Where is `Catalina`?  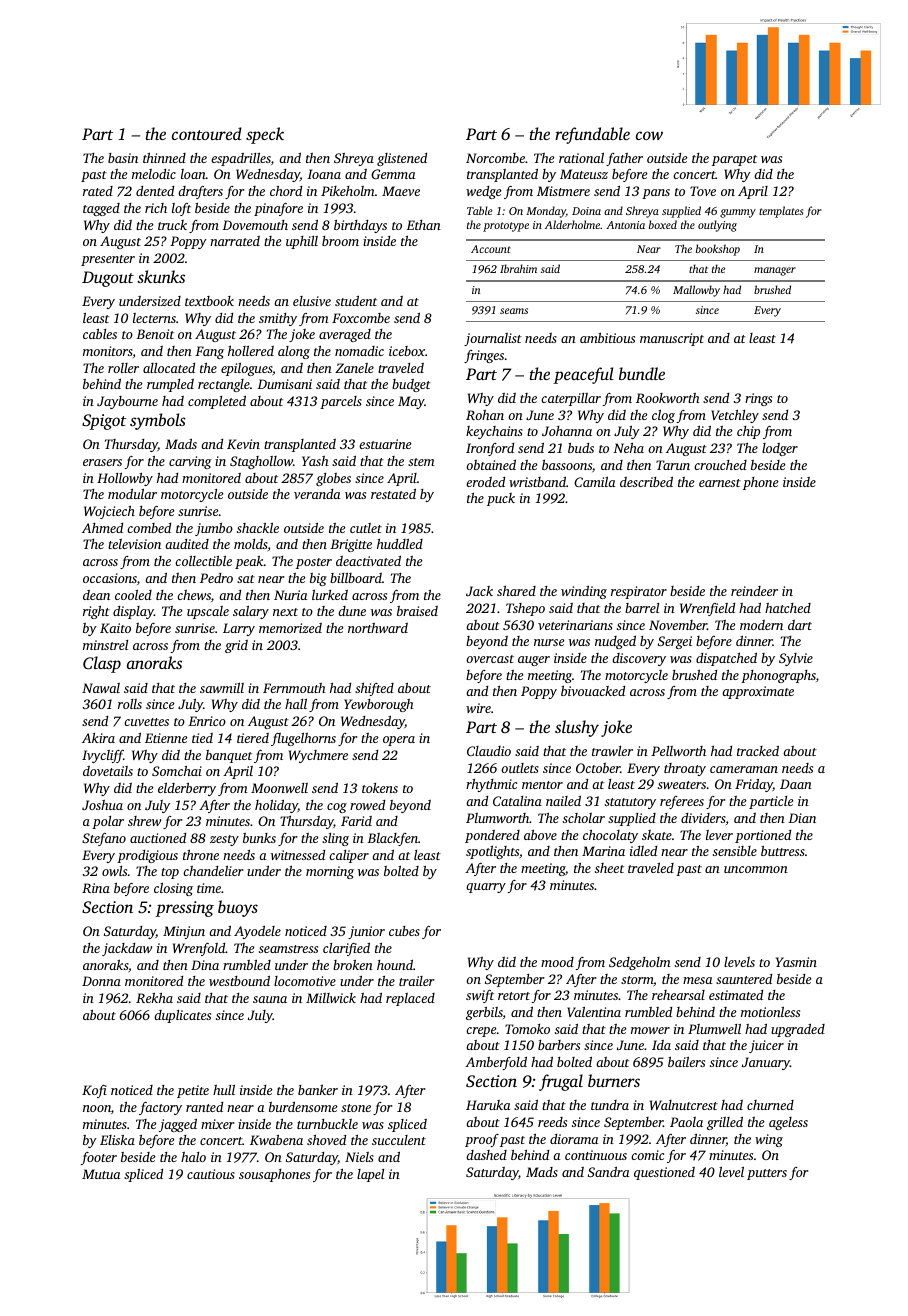 Catalina is located at coordinates (517, 801).
